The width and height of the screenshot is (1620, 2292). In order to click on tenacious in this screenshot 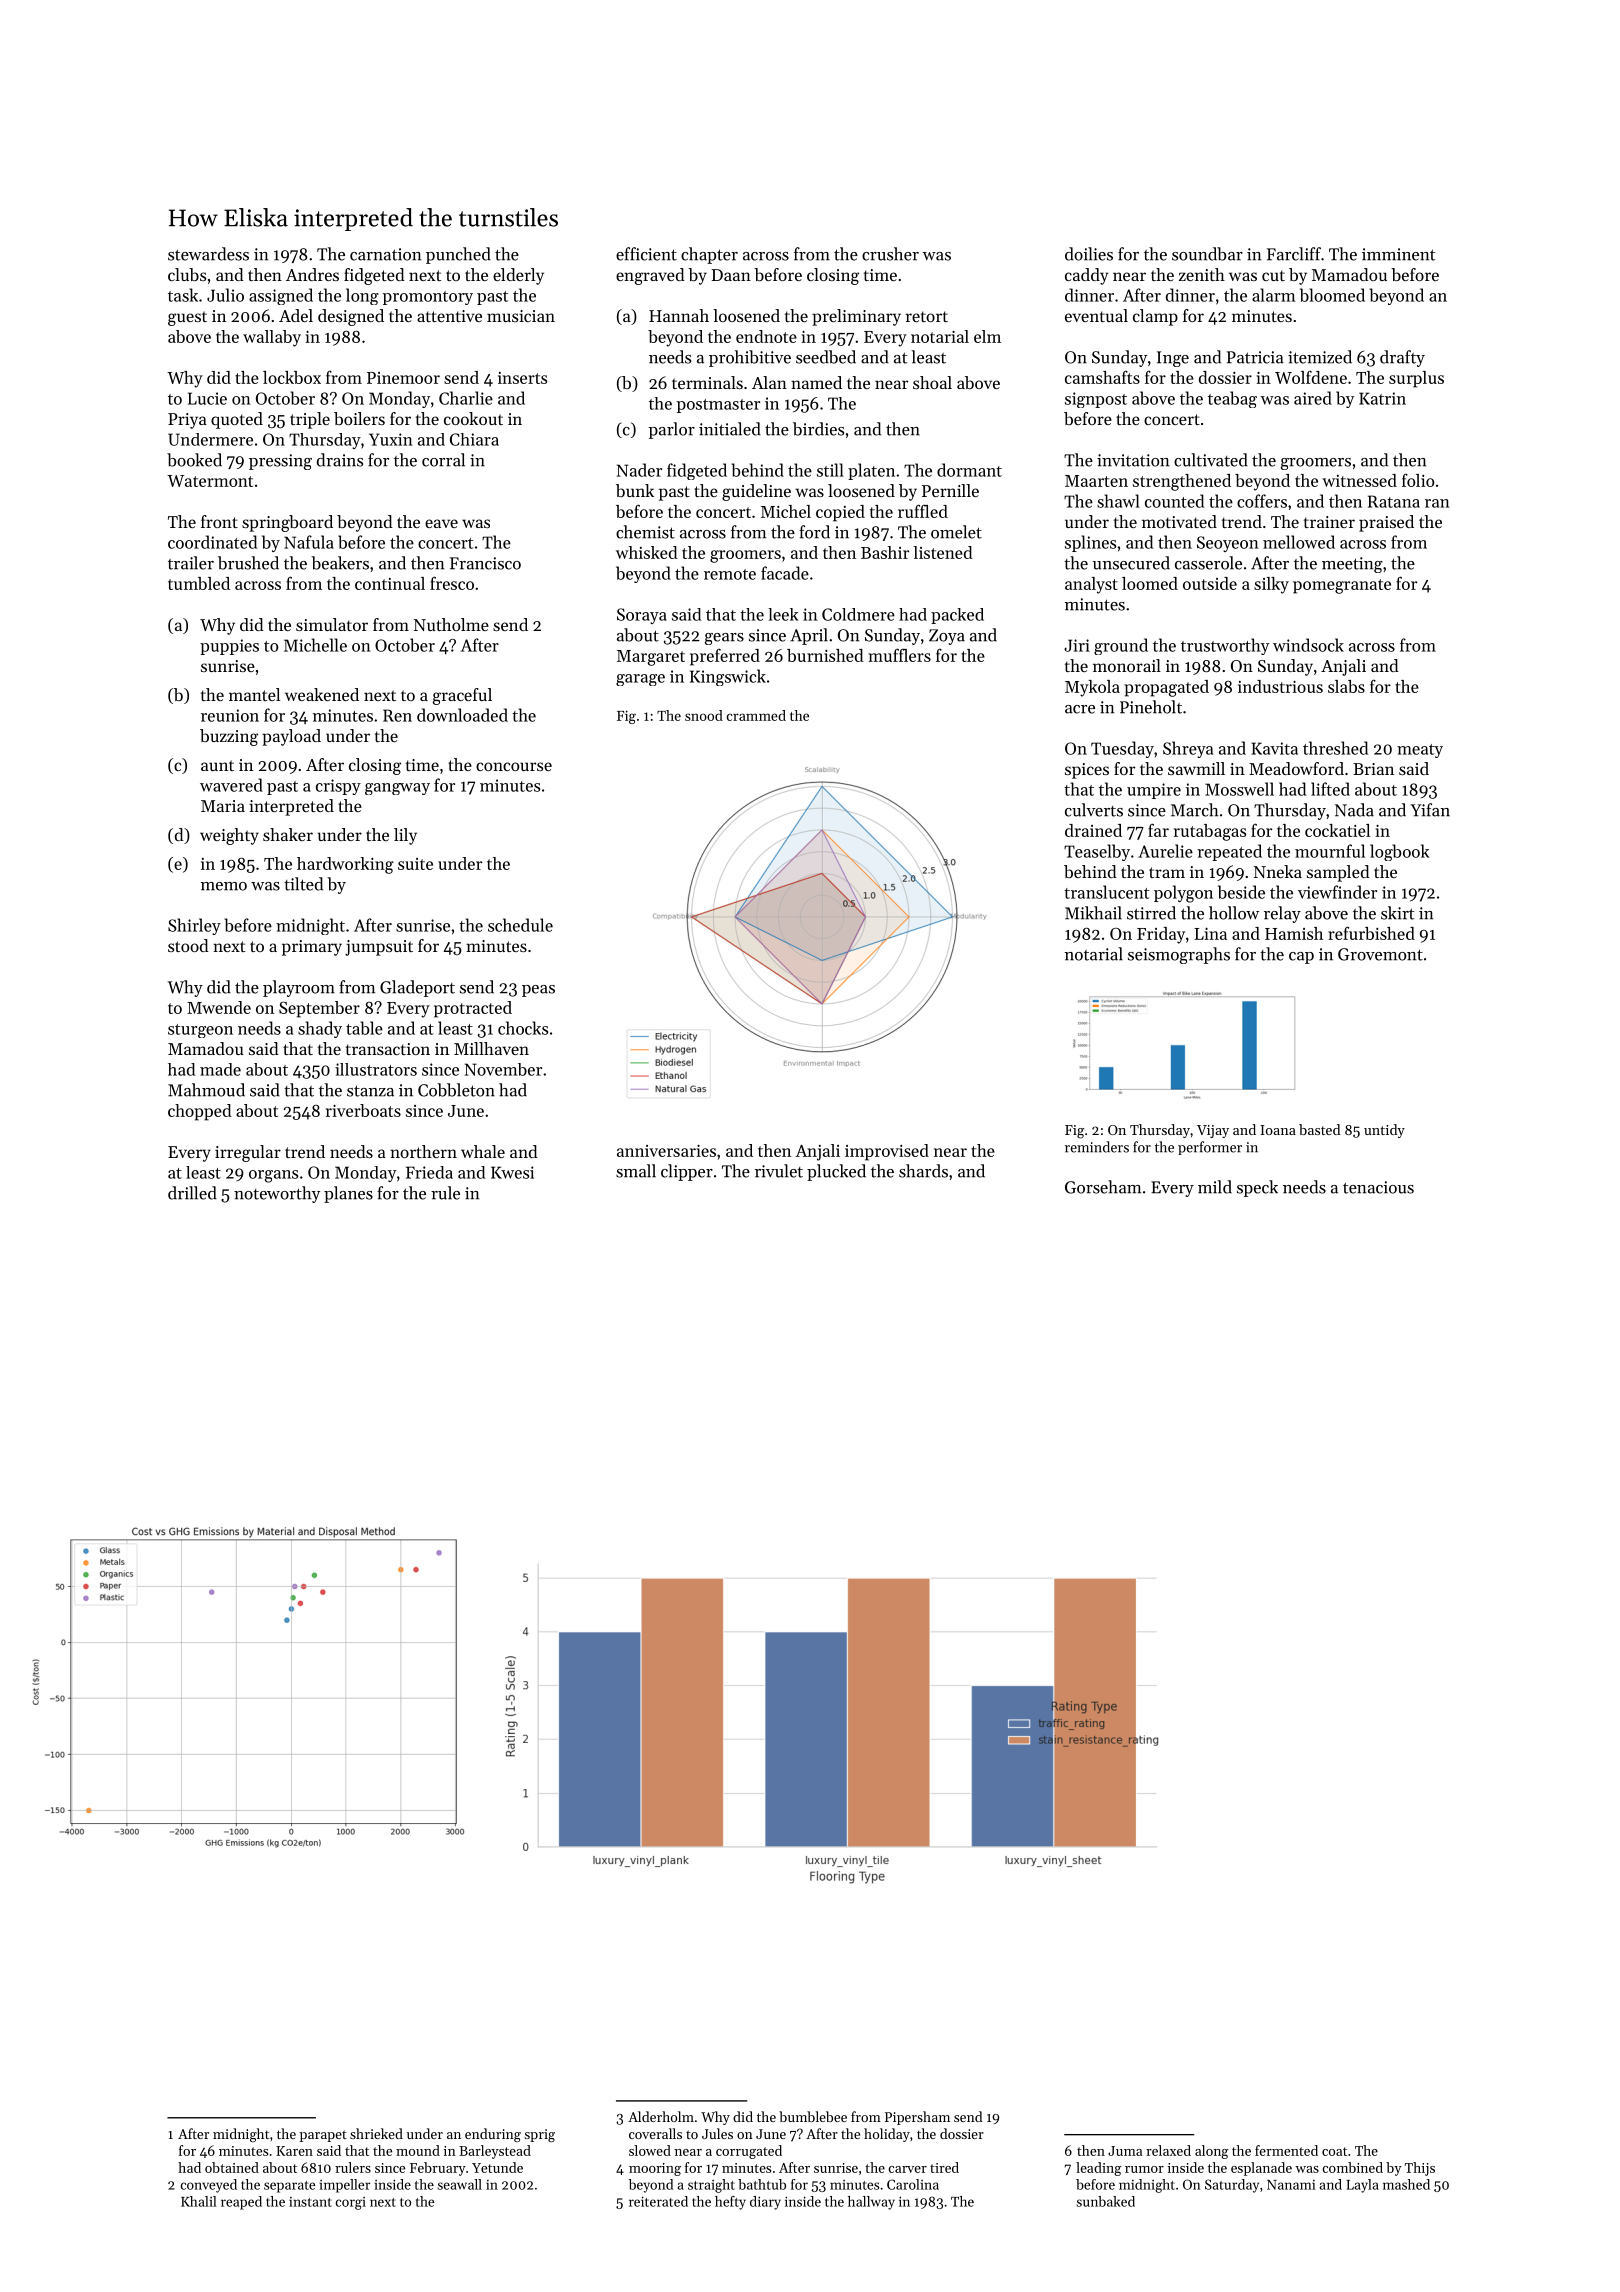, I will do `click(1378, 1187)`.
